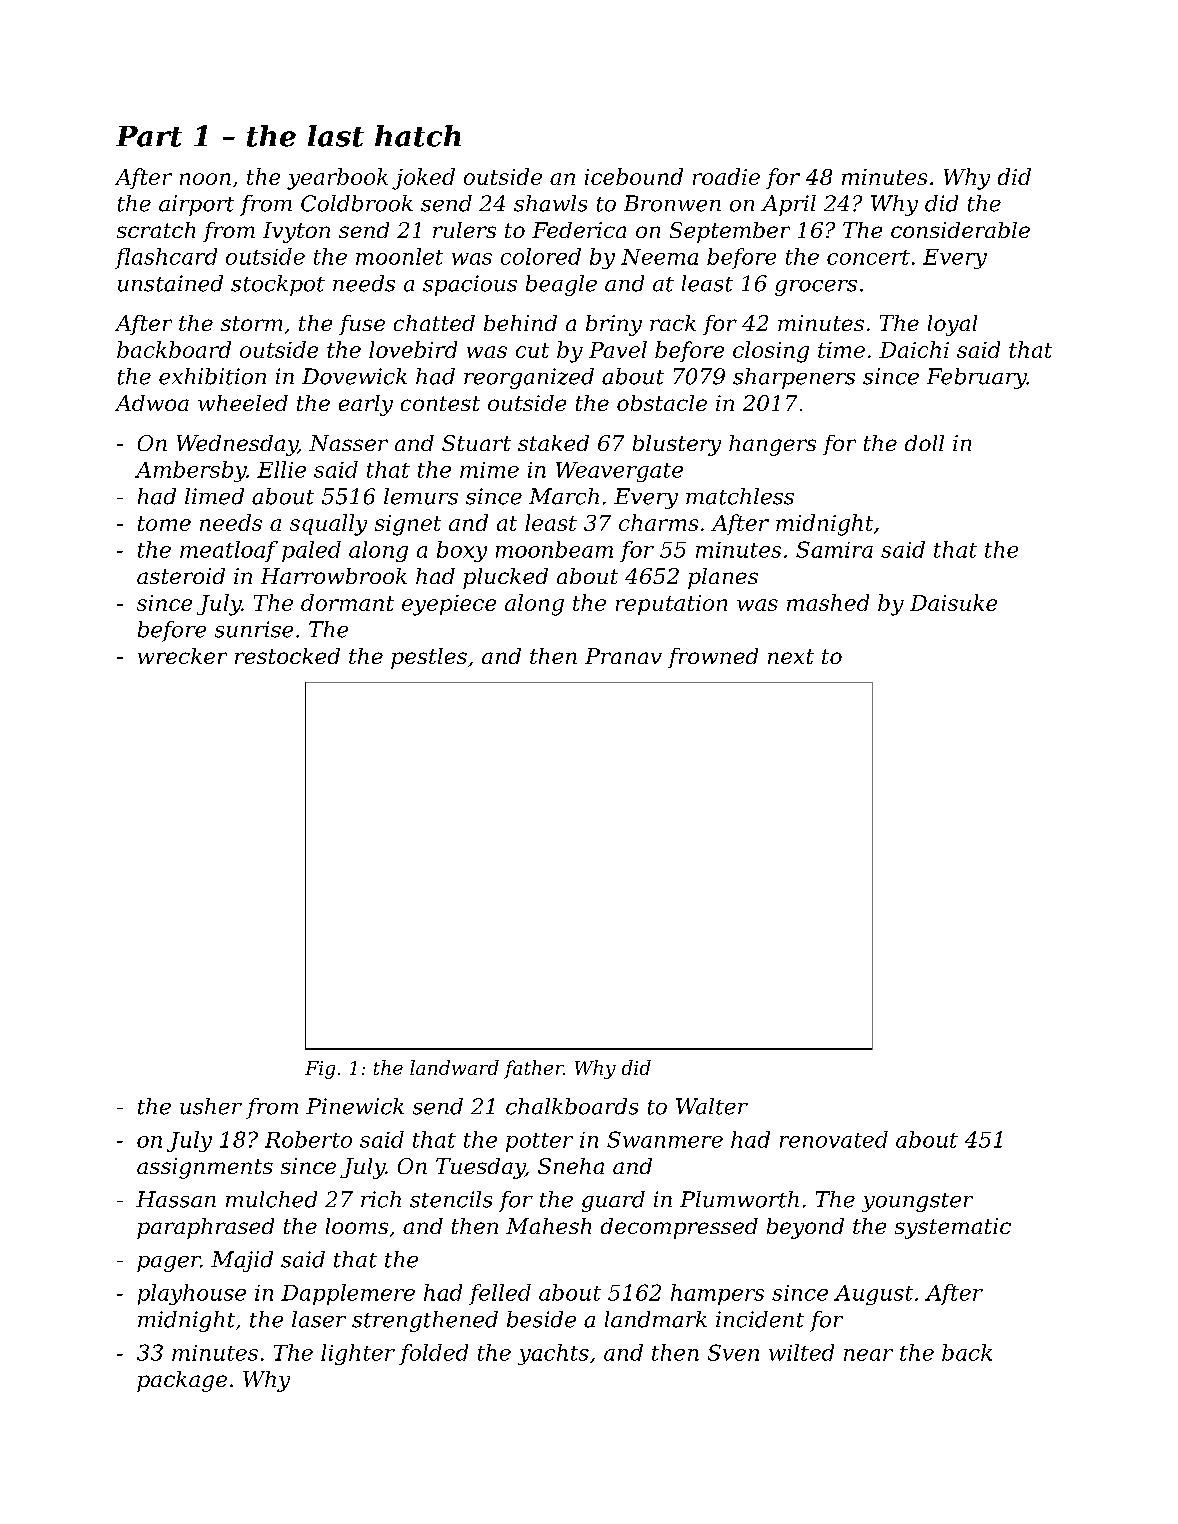 The width and height of the page is (1178, 1524). I want to click on package, so click(182, 1381).
